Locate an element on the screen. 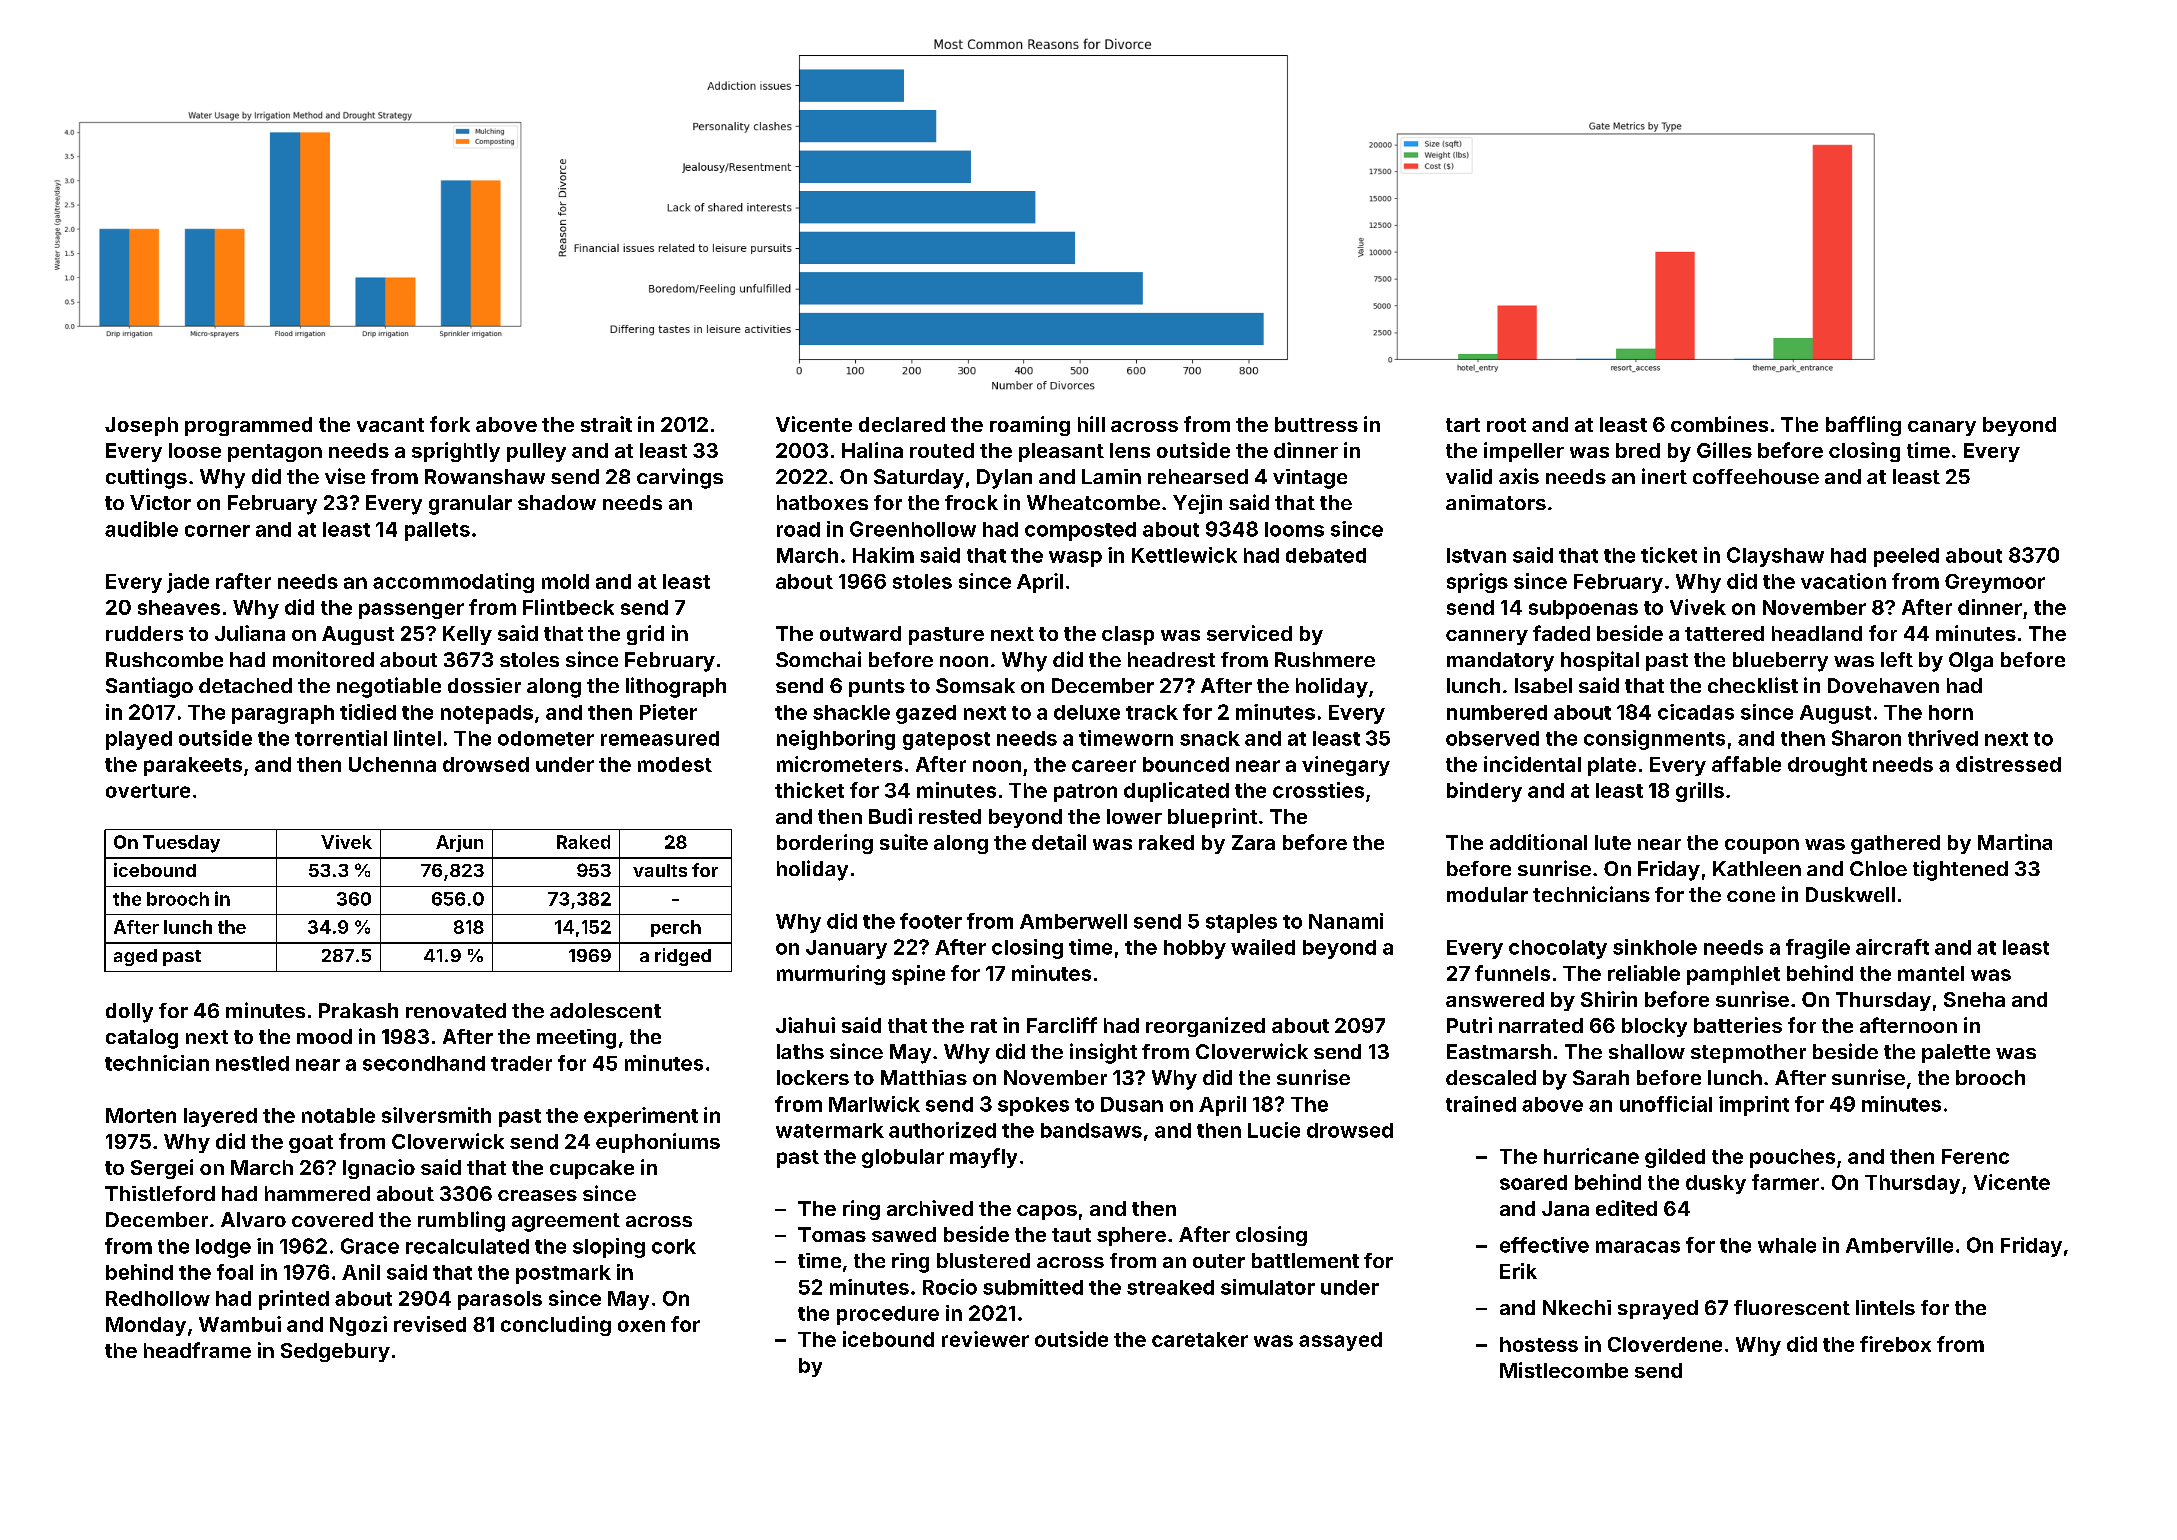 Image resolution: width=2177 pixels, height=1540 pixels. reviewer is located at coordinates (985, 1339).
